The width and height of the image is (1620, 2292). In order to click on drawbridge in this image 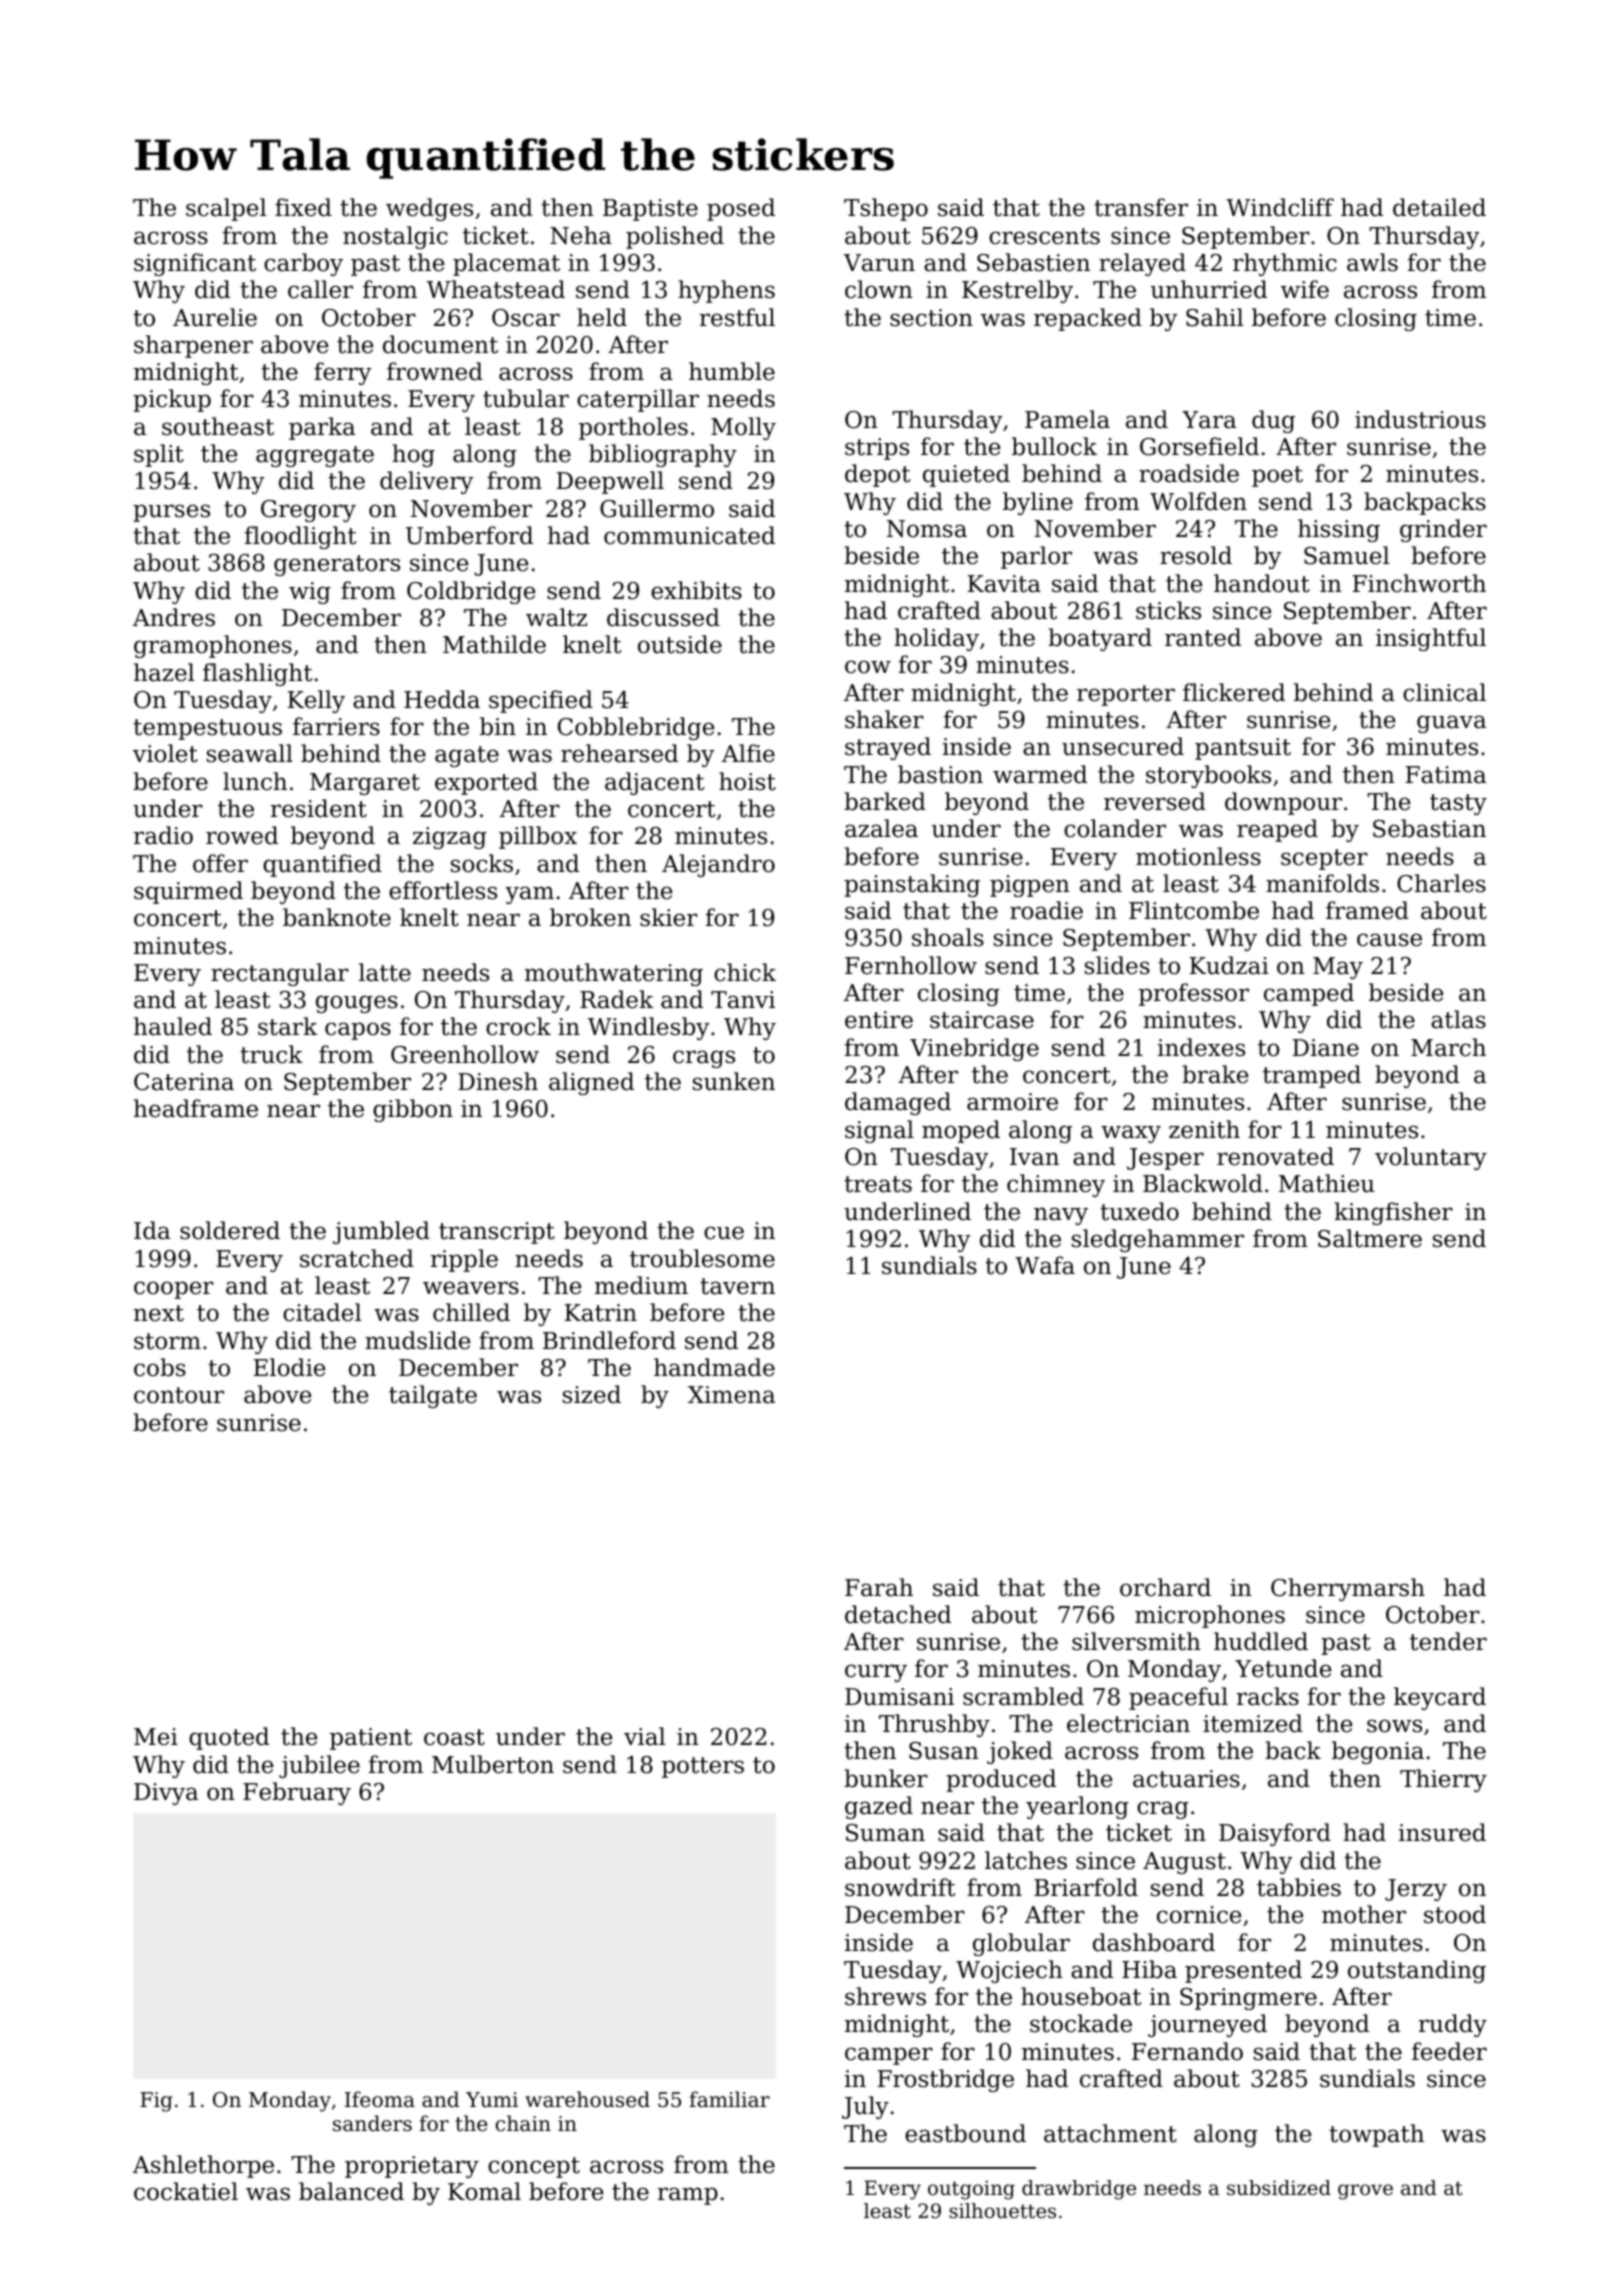, I will do `click(1079, 2190)`.
